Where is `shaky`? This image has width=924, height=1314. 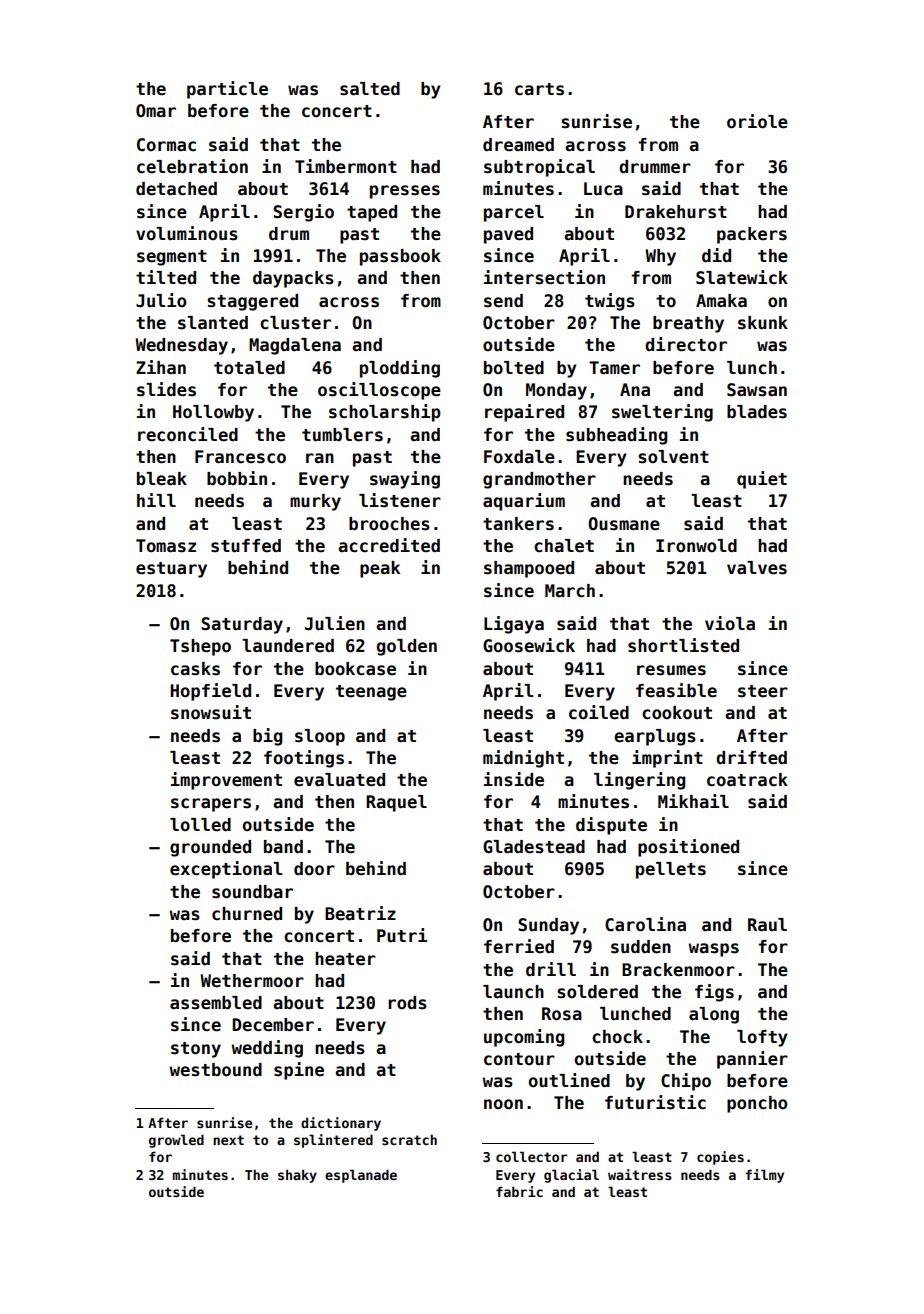 shaky is located at coordinates (297, 1176).
